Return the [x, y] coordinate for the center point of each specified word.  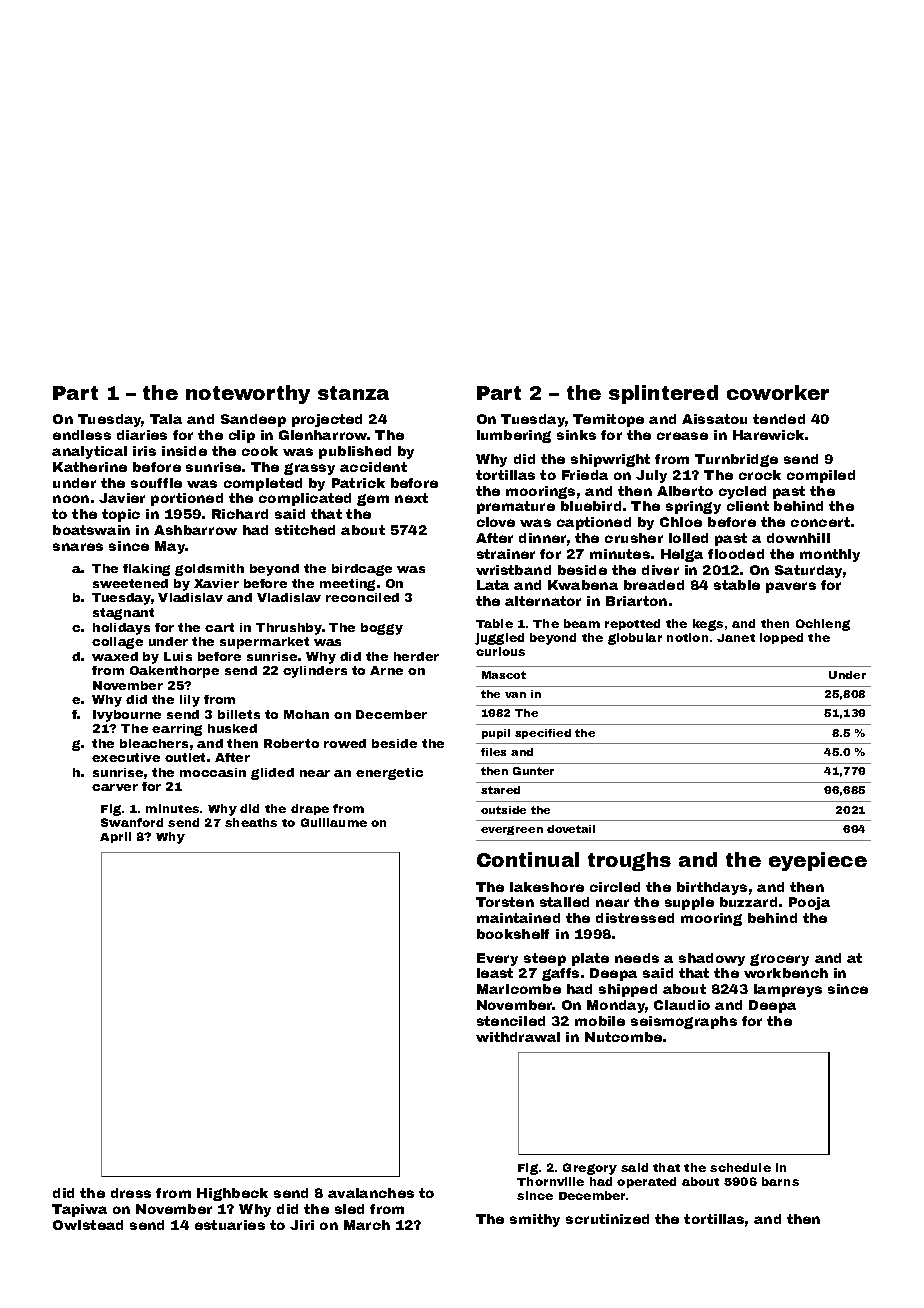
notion [687, 637]
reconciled [362, 597]
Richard [240, 514]
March [367, 1225]
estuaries [230, 1225]
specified [543, 734]
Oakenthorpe [174, 672]
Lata [493, 585]
